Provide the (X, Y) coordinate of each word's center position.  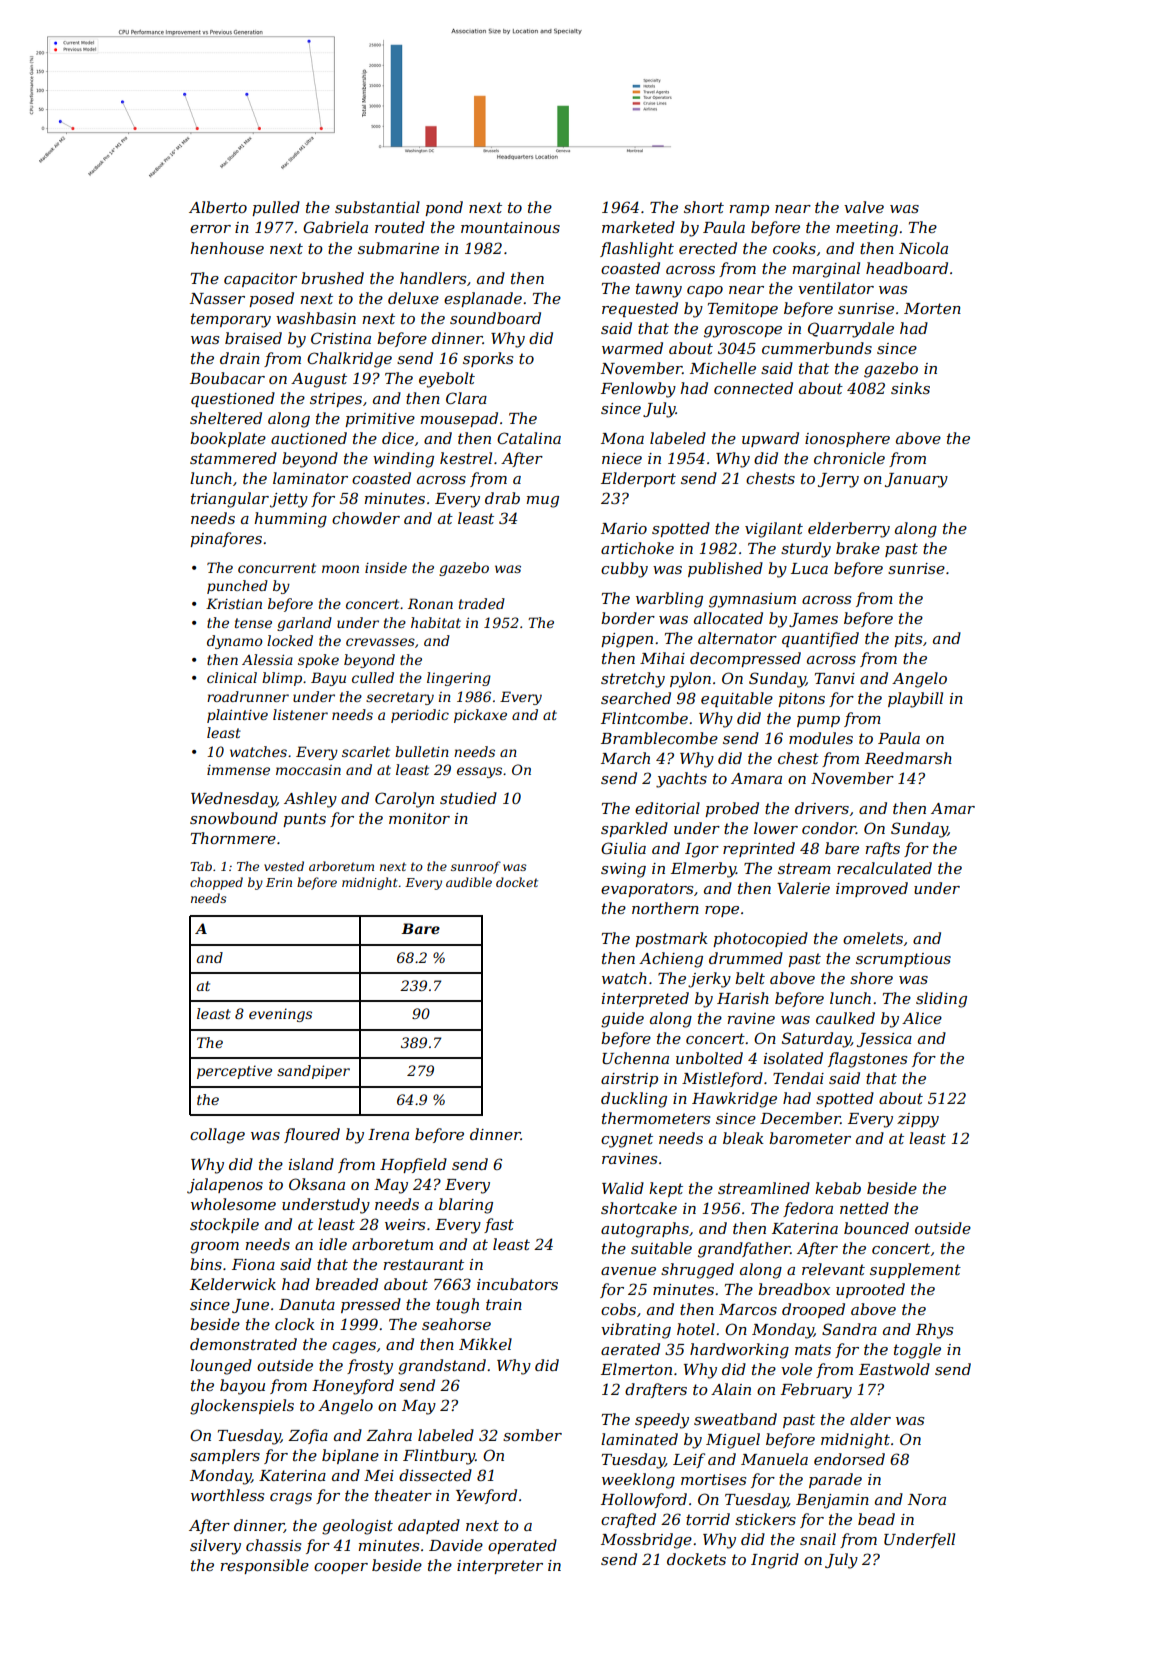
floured (312, 1135)
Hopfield (413, 1165)
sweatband (735, 1419)
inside (386, 567)
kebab (838, 1188)
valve (864, 207)
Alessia (267, 659)
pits (908, 640)
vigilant (774, 530)
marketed (638, 227)
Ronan (430, 603)
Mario (624, 528)
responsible (265, 1566)
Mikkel (485, 1344)
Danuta (307, 1304)
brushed (332, 278)
